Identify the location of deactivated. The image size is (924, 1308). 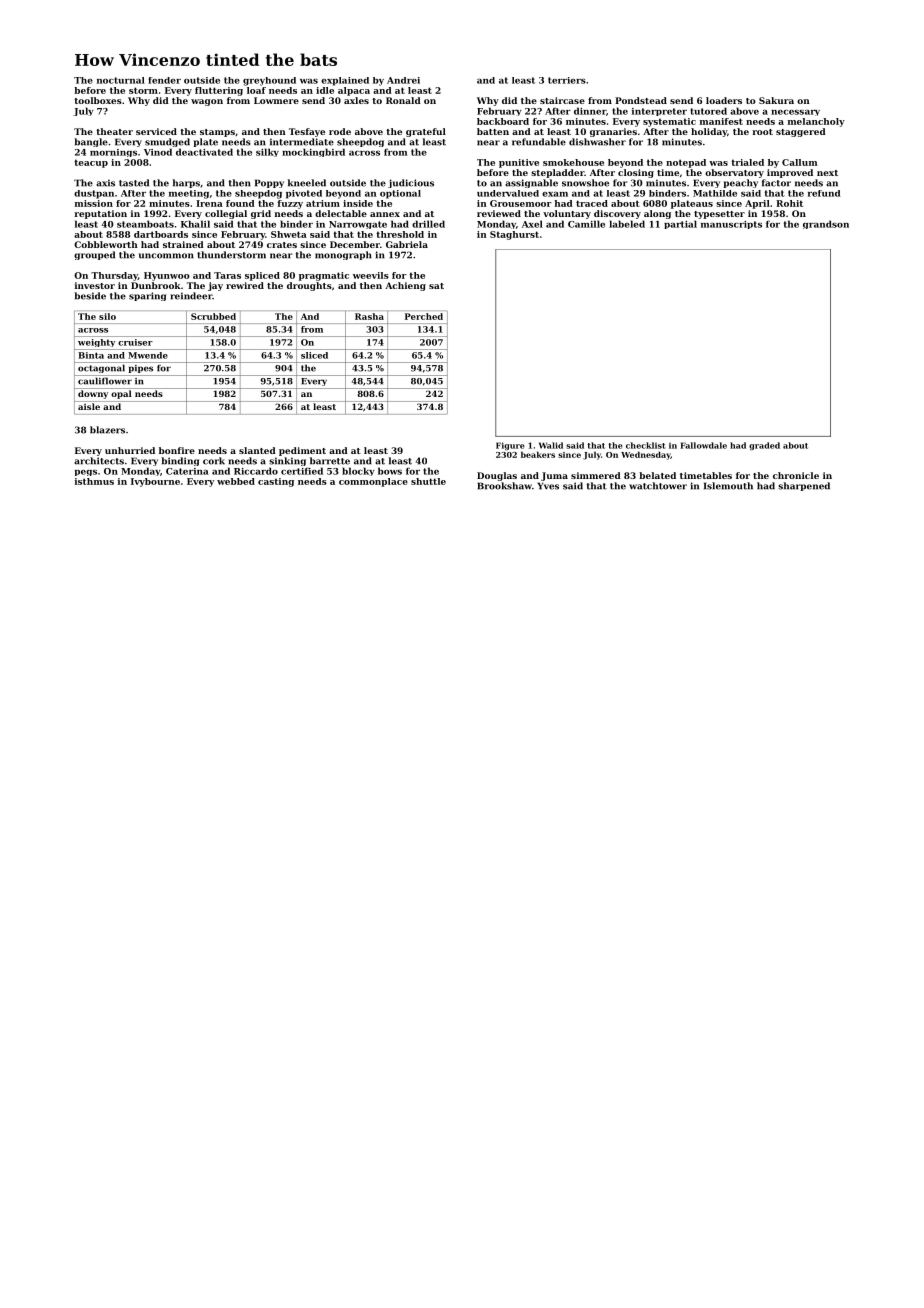
(204, 152).
